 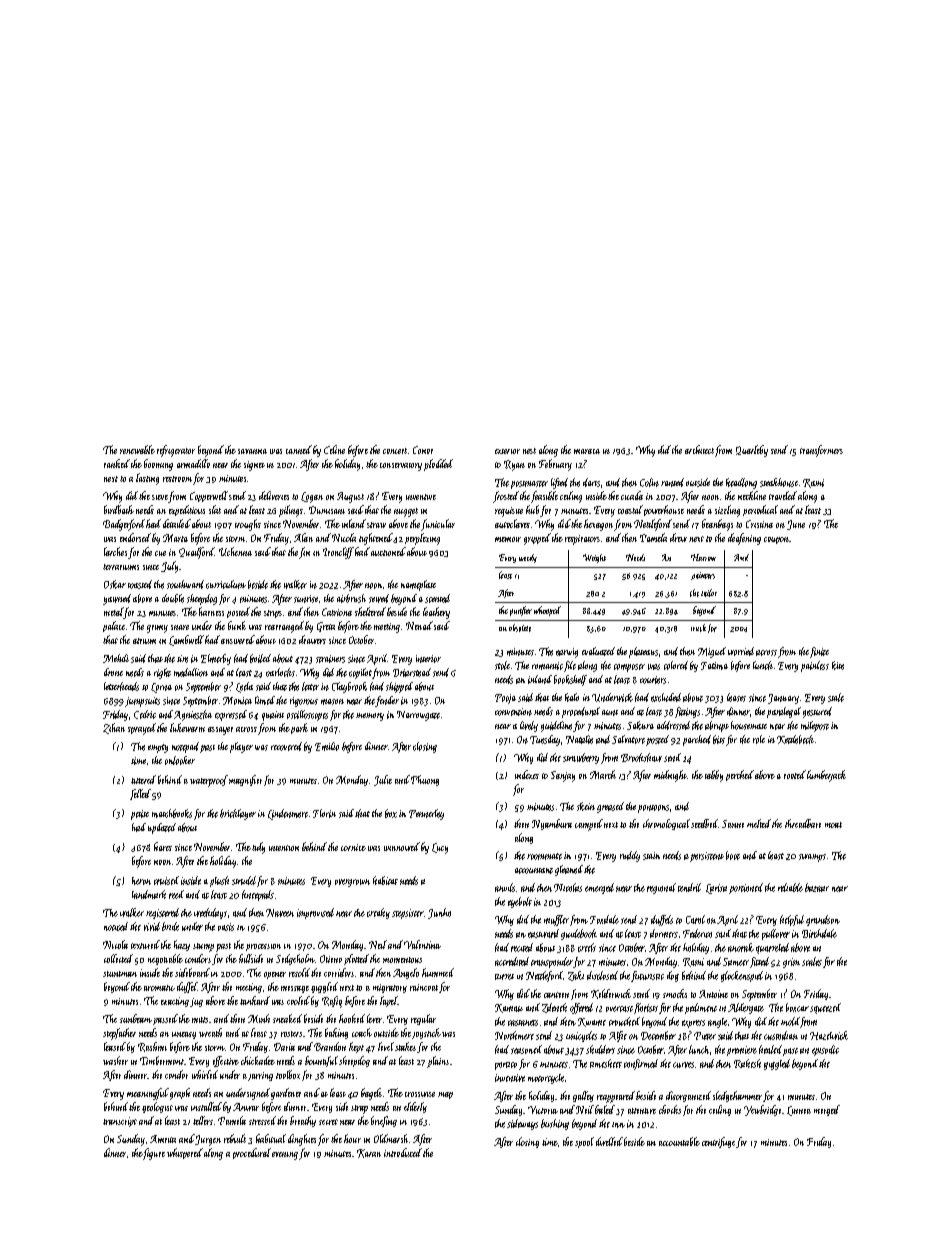 I want to click on guidebook, so click(x=579, y=934).
